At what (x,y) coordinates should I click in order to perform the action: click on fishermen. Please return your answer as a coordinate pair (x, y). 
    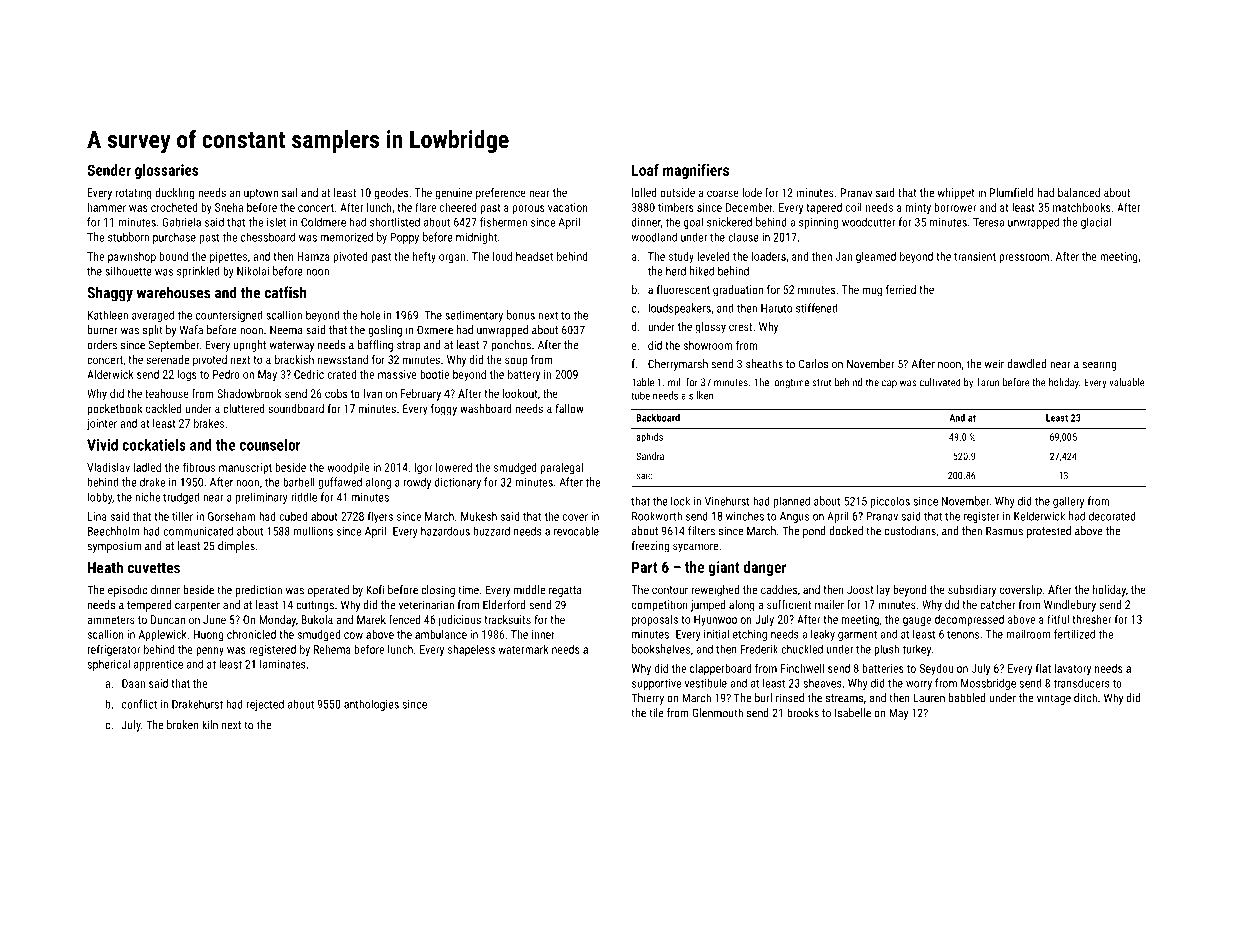
    Looking at the image, I should click on (503, 222).
